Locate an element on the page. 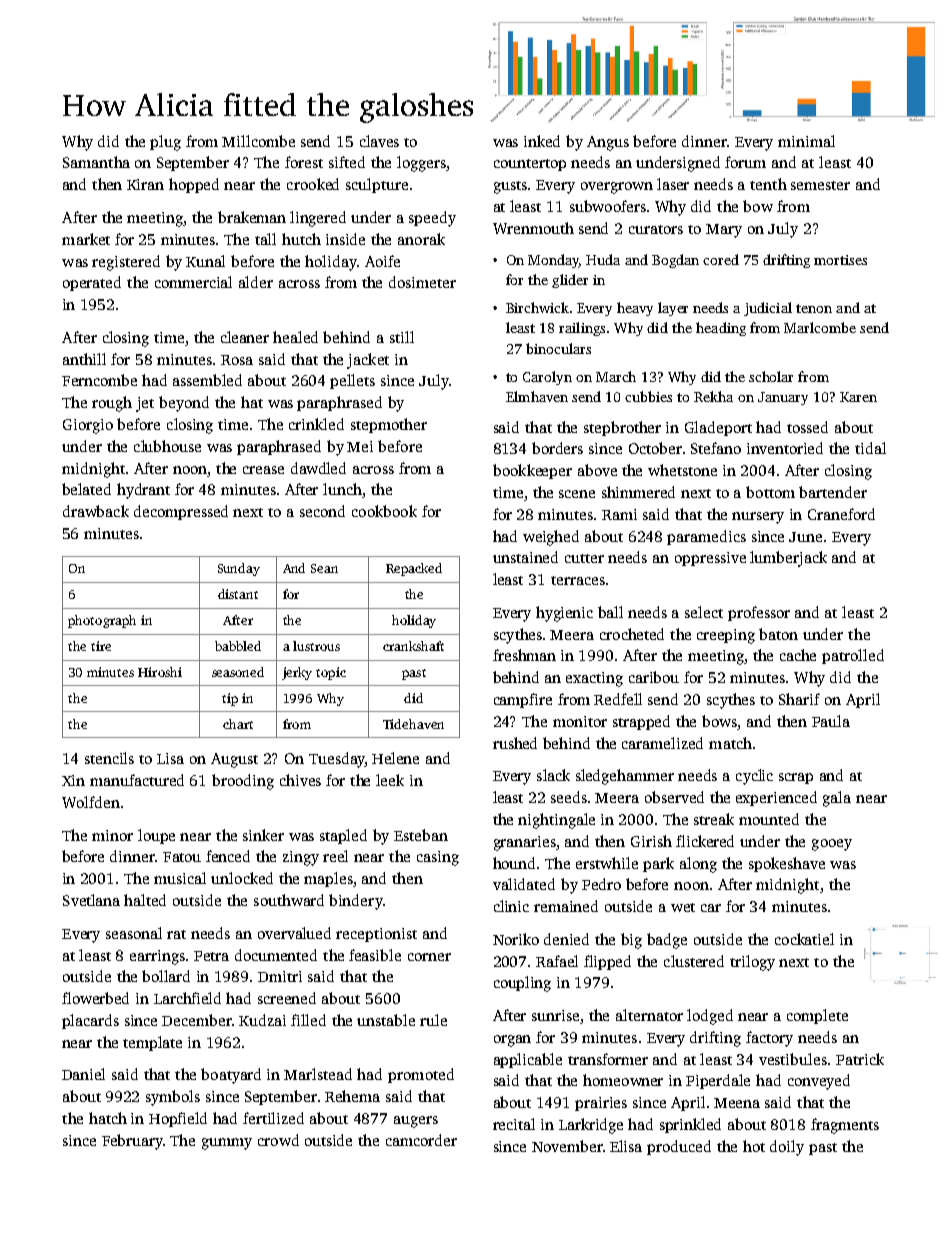 This page has width=952, height=1233. bindery is located at coordinates (356, 902).
